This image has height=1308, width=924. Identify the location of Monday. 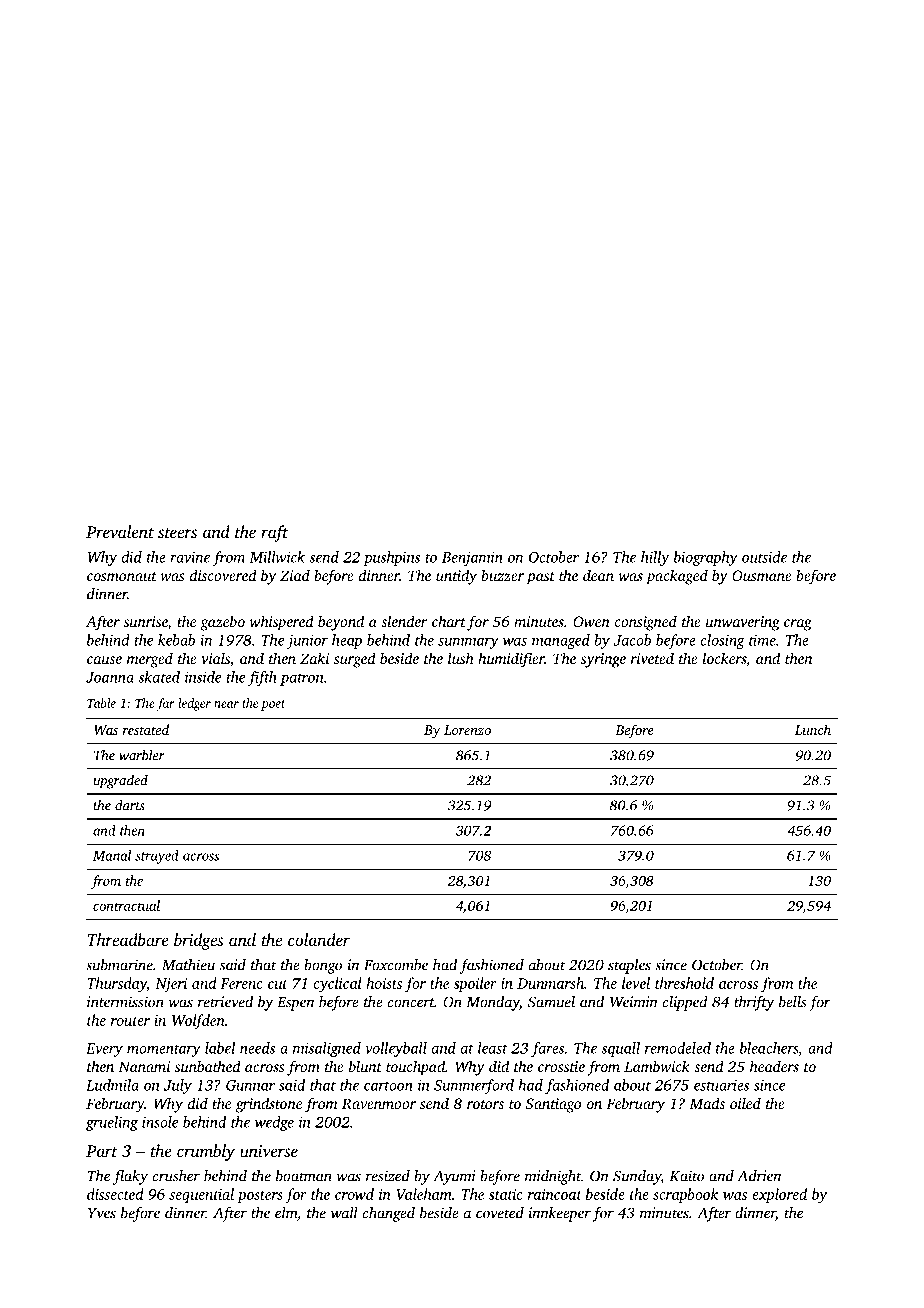
(492, 1003).
